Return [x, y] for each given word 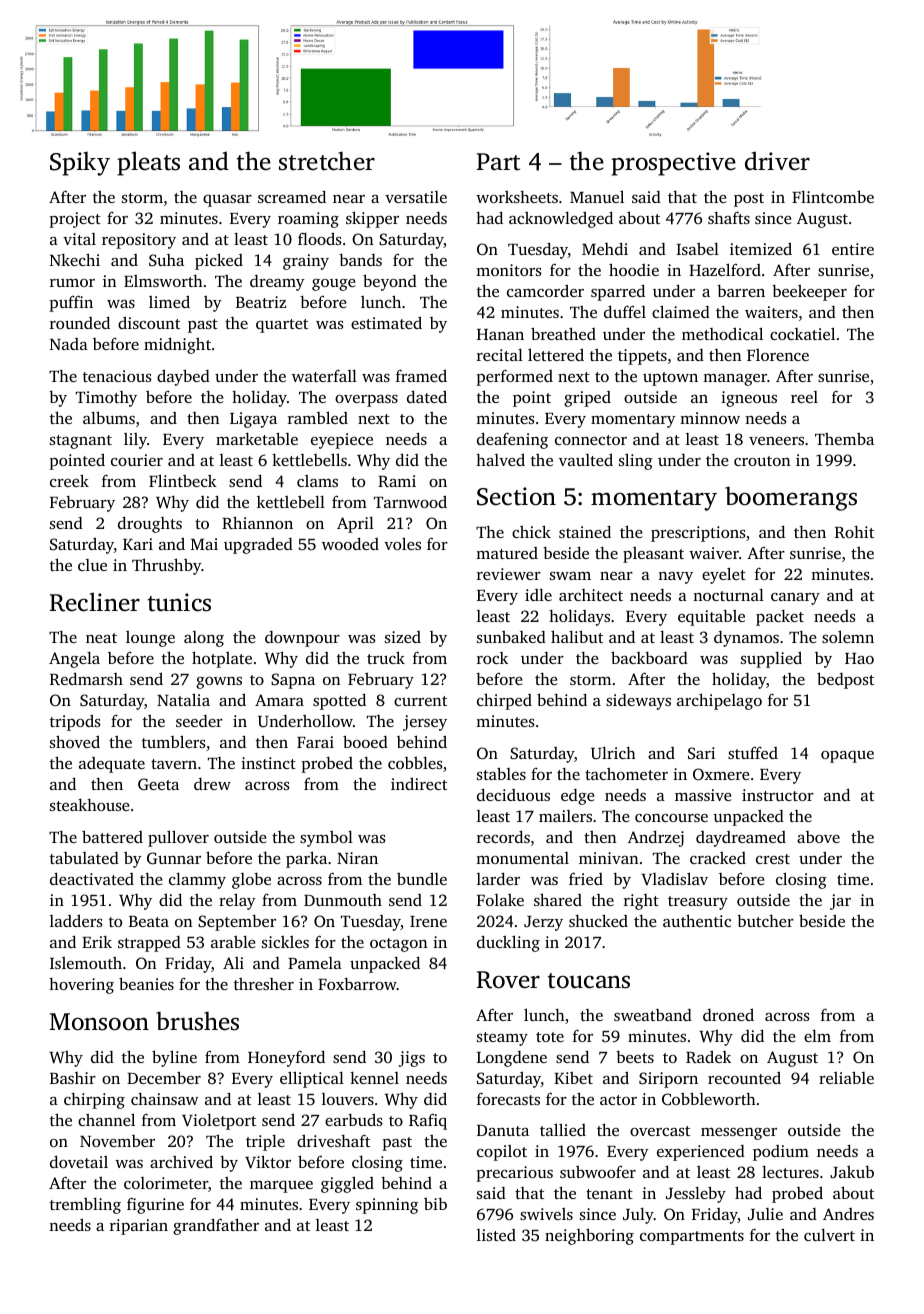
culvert [829, 1235]
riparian [139, 1227]
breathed [563, 333]
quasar [227, 201]
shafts [729, 217]
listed [496, 1235]
